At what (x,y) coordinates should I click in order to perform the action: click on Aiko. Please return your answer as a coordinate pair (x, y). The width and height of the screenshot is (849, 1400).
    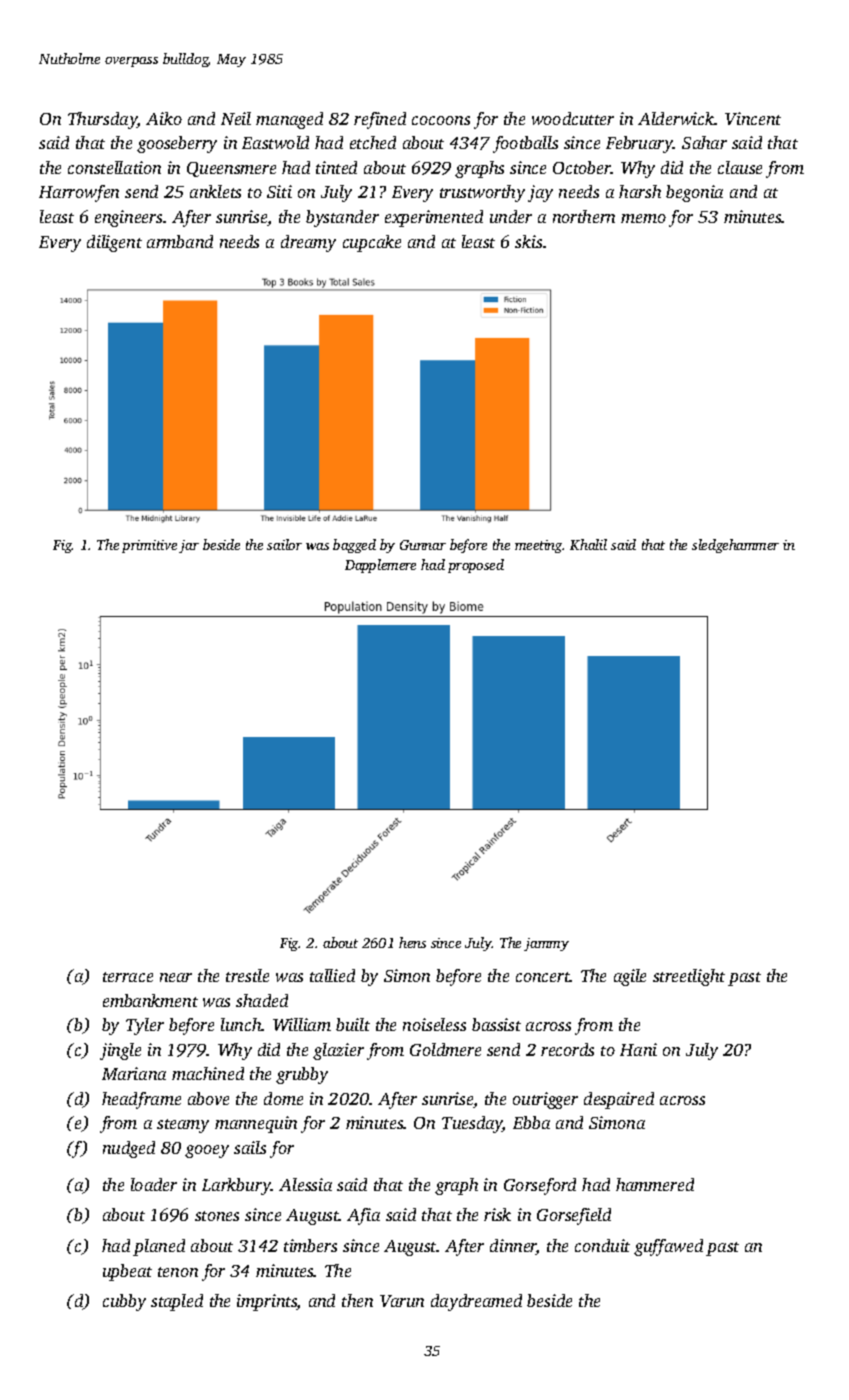
    Looking at the image, I should click on (164, 118).
